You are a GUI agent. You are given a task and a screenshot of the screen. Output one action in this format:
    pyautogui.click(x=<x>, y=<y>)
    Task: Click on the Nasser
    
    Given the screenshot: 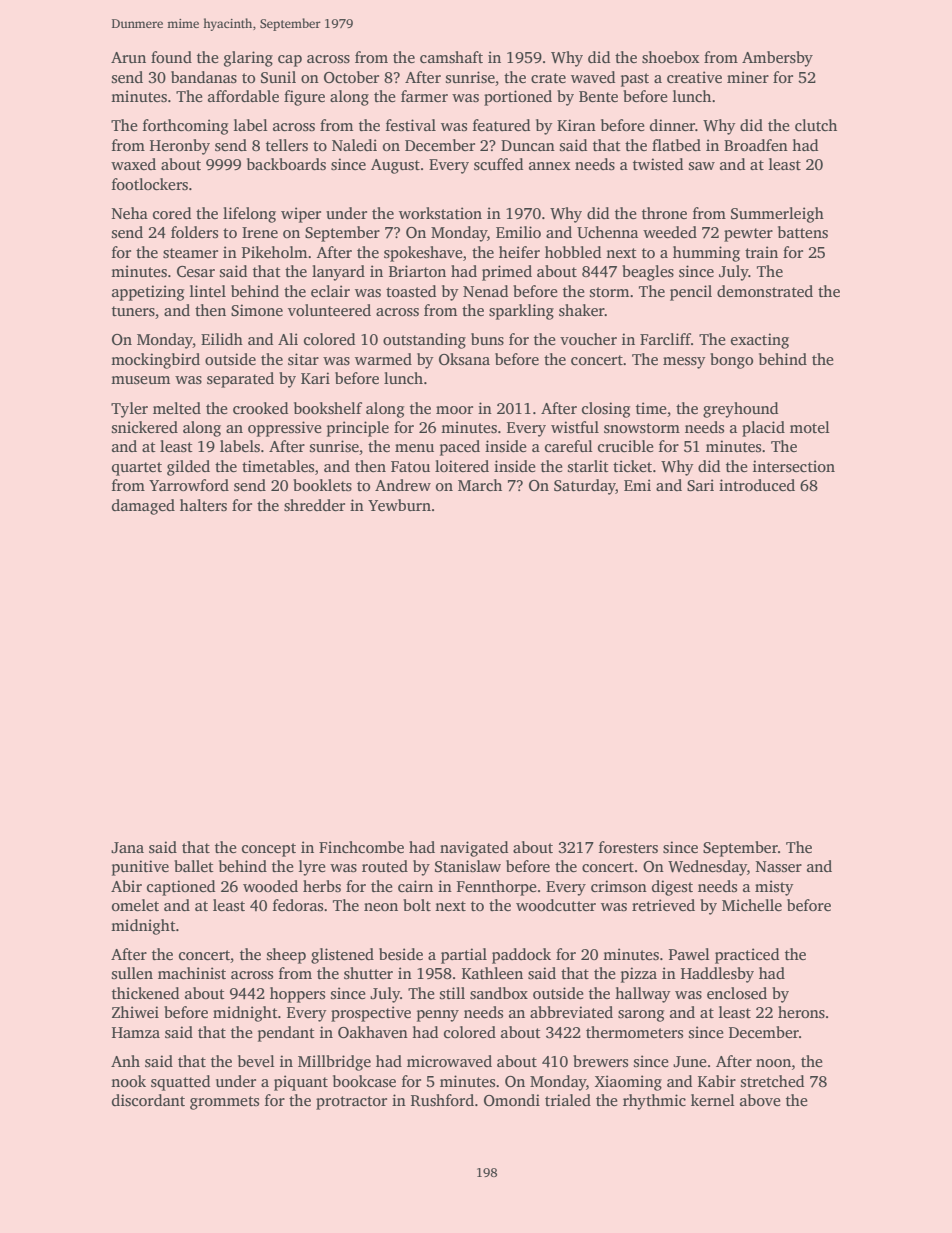 What is the action you would take?
    pyautogui.click(x=778, y=867)
